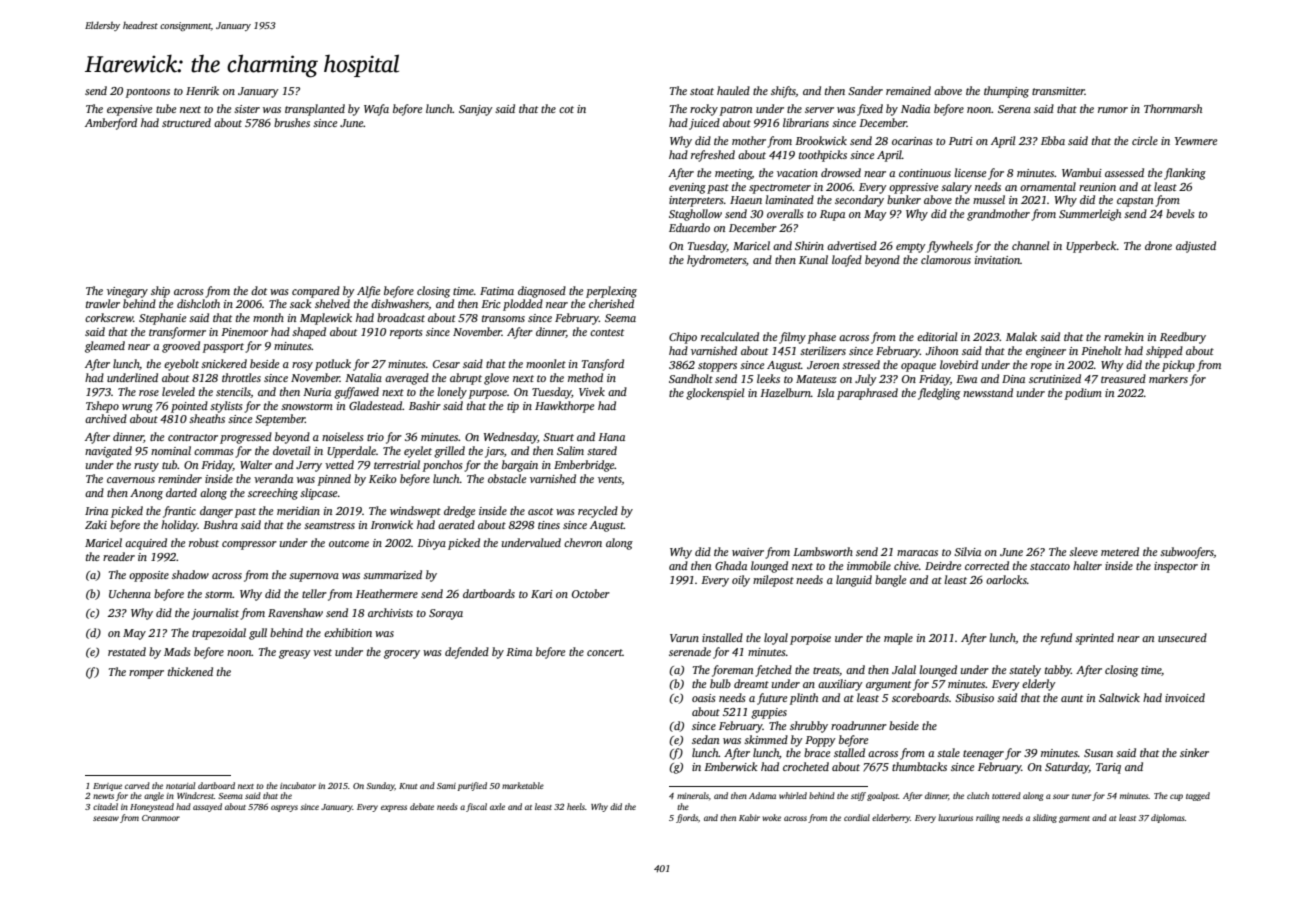 The height and width of the screenshot is (924, 1308). What do you see at coordinates (687, 188) in the screenshot?
I see `evening` at bounding box center [687, 188].
